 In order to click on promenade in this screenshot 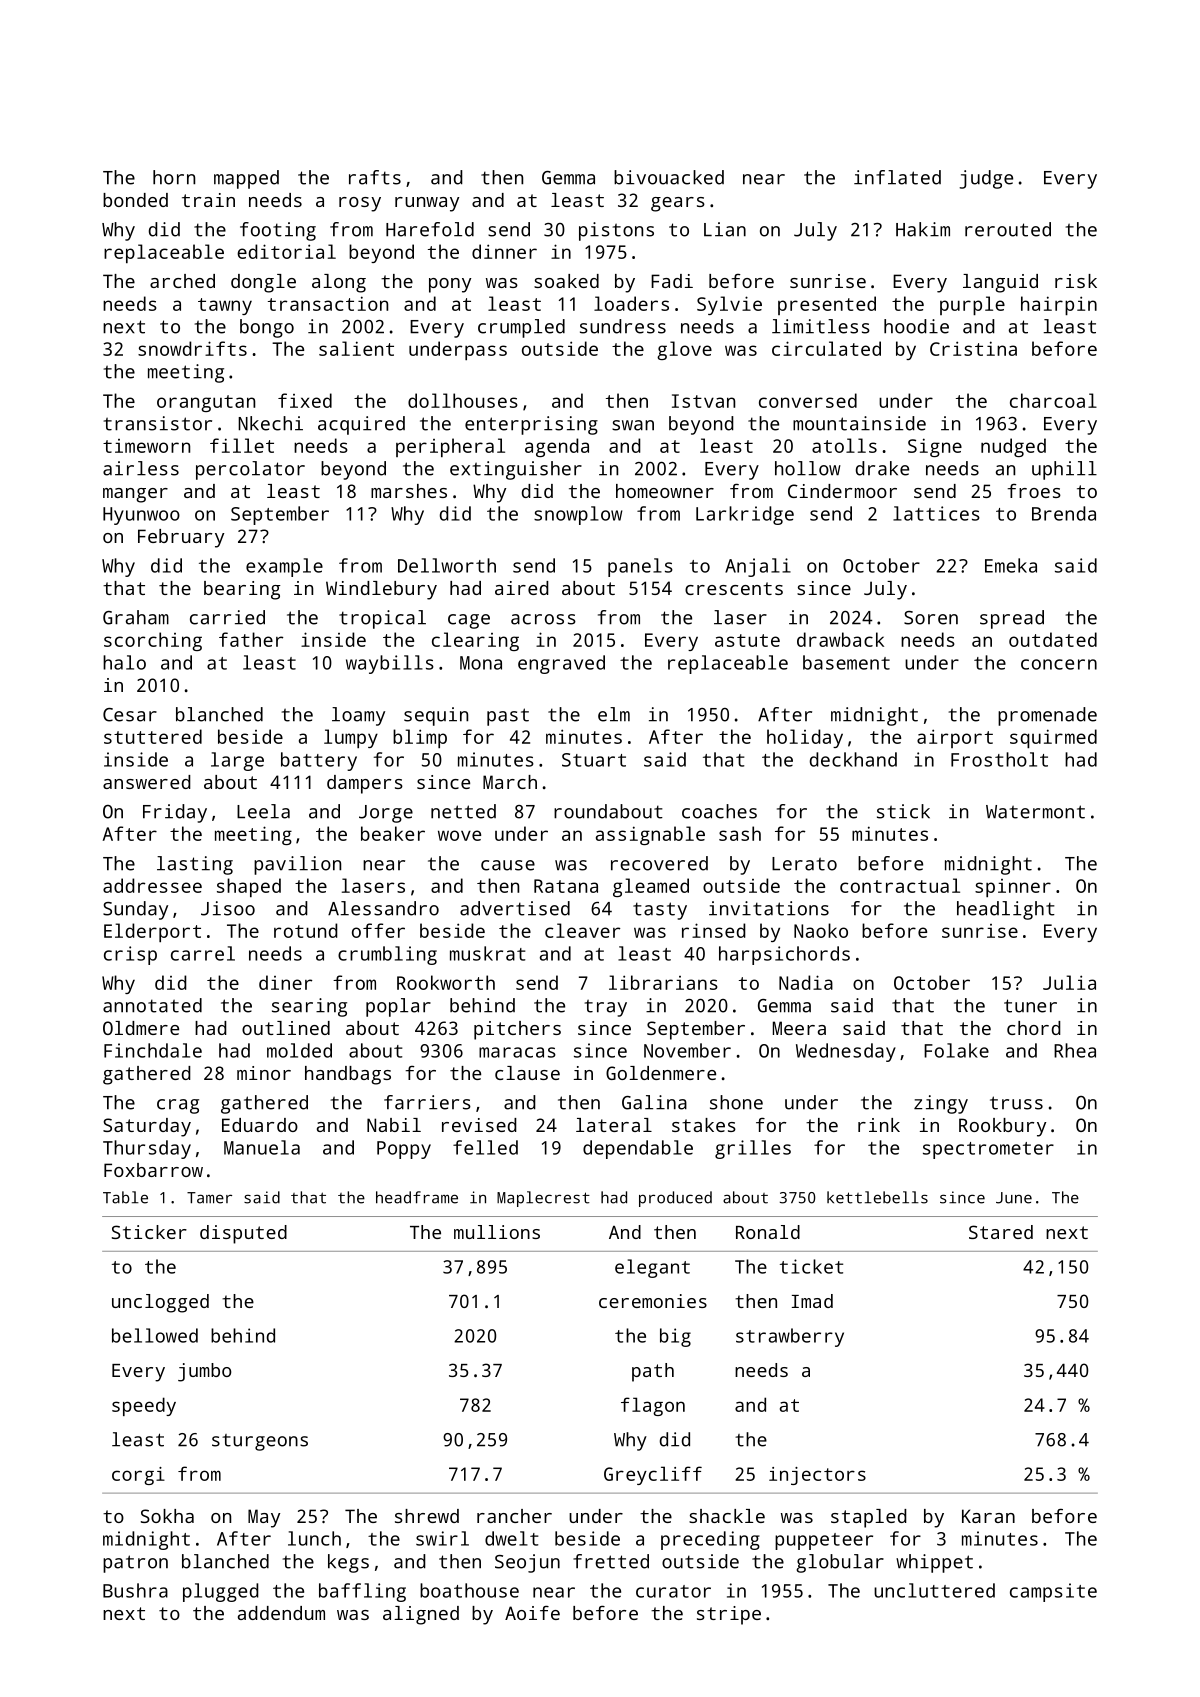, I will do `click(1047, 716)`.
